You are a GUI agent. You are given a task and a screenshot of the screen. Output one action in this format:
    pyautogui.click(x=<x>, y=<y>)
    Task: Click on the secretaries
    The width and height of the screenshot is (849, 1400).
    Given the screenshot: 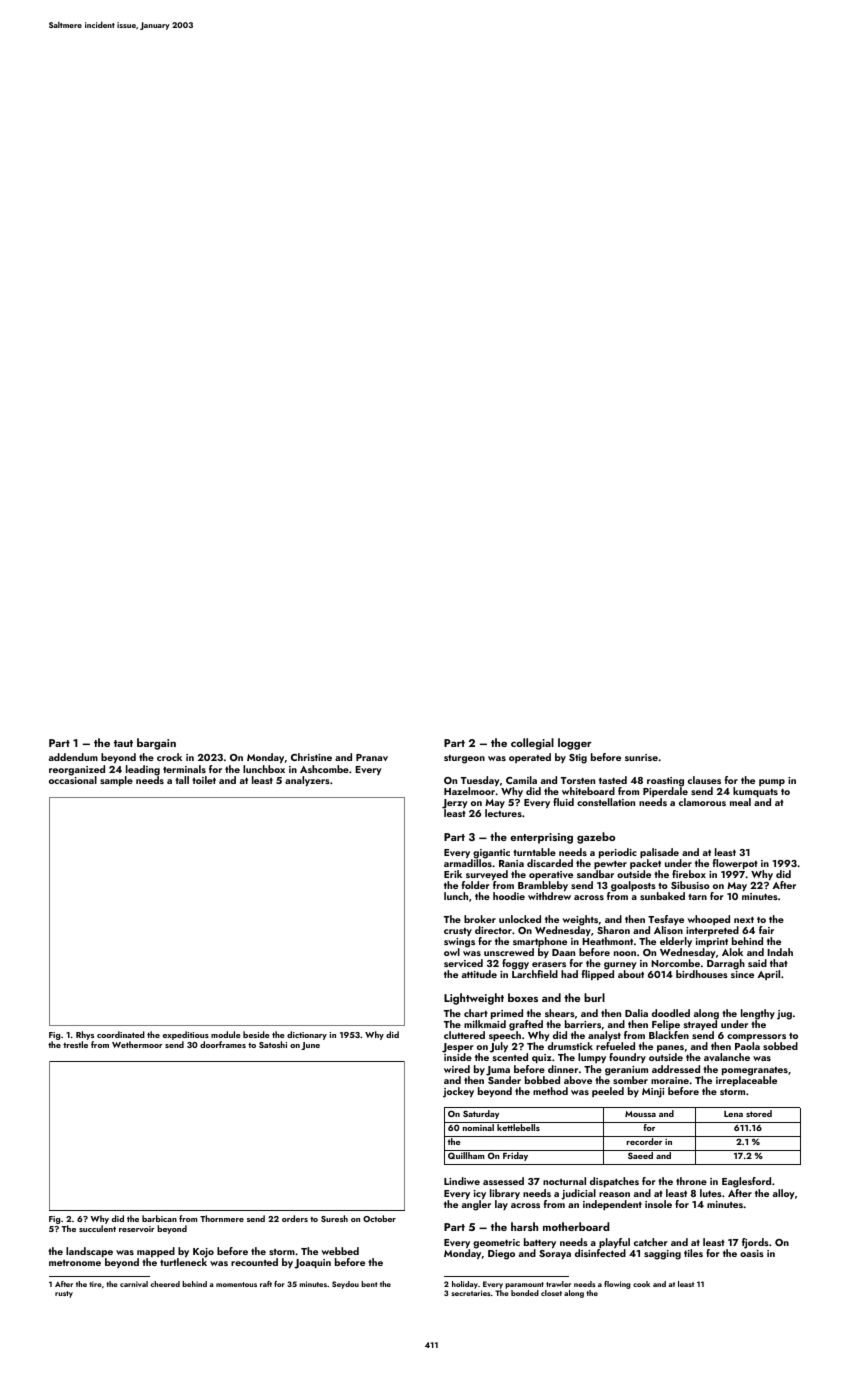 What is the action you would take?
    pyautogui.click(x=470, y=1293)
